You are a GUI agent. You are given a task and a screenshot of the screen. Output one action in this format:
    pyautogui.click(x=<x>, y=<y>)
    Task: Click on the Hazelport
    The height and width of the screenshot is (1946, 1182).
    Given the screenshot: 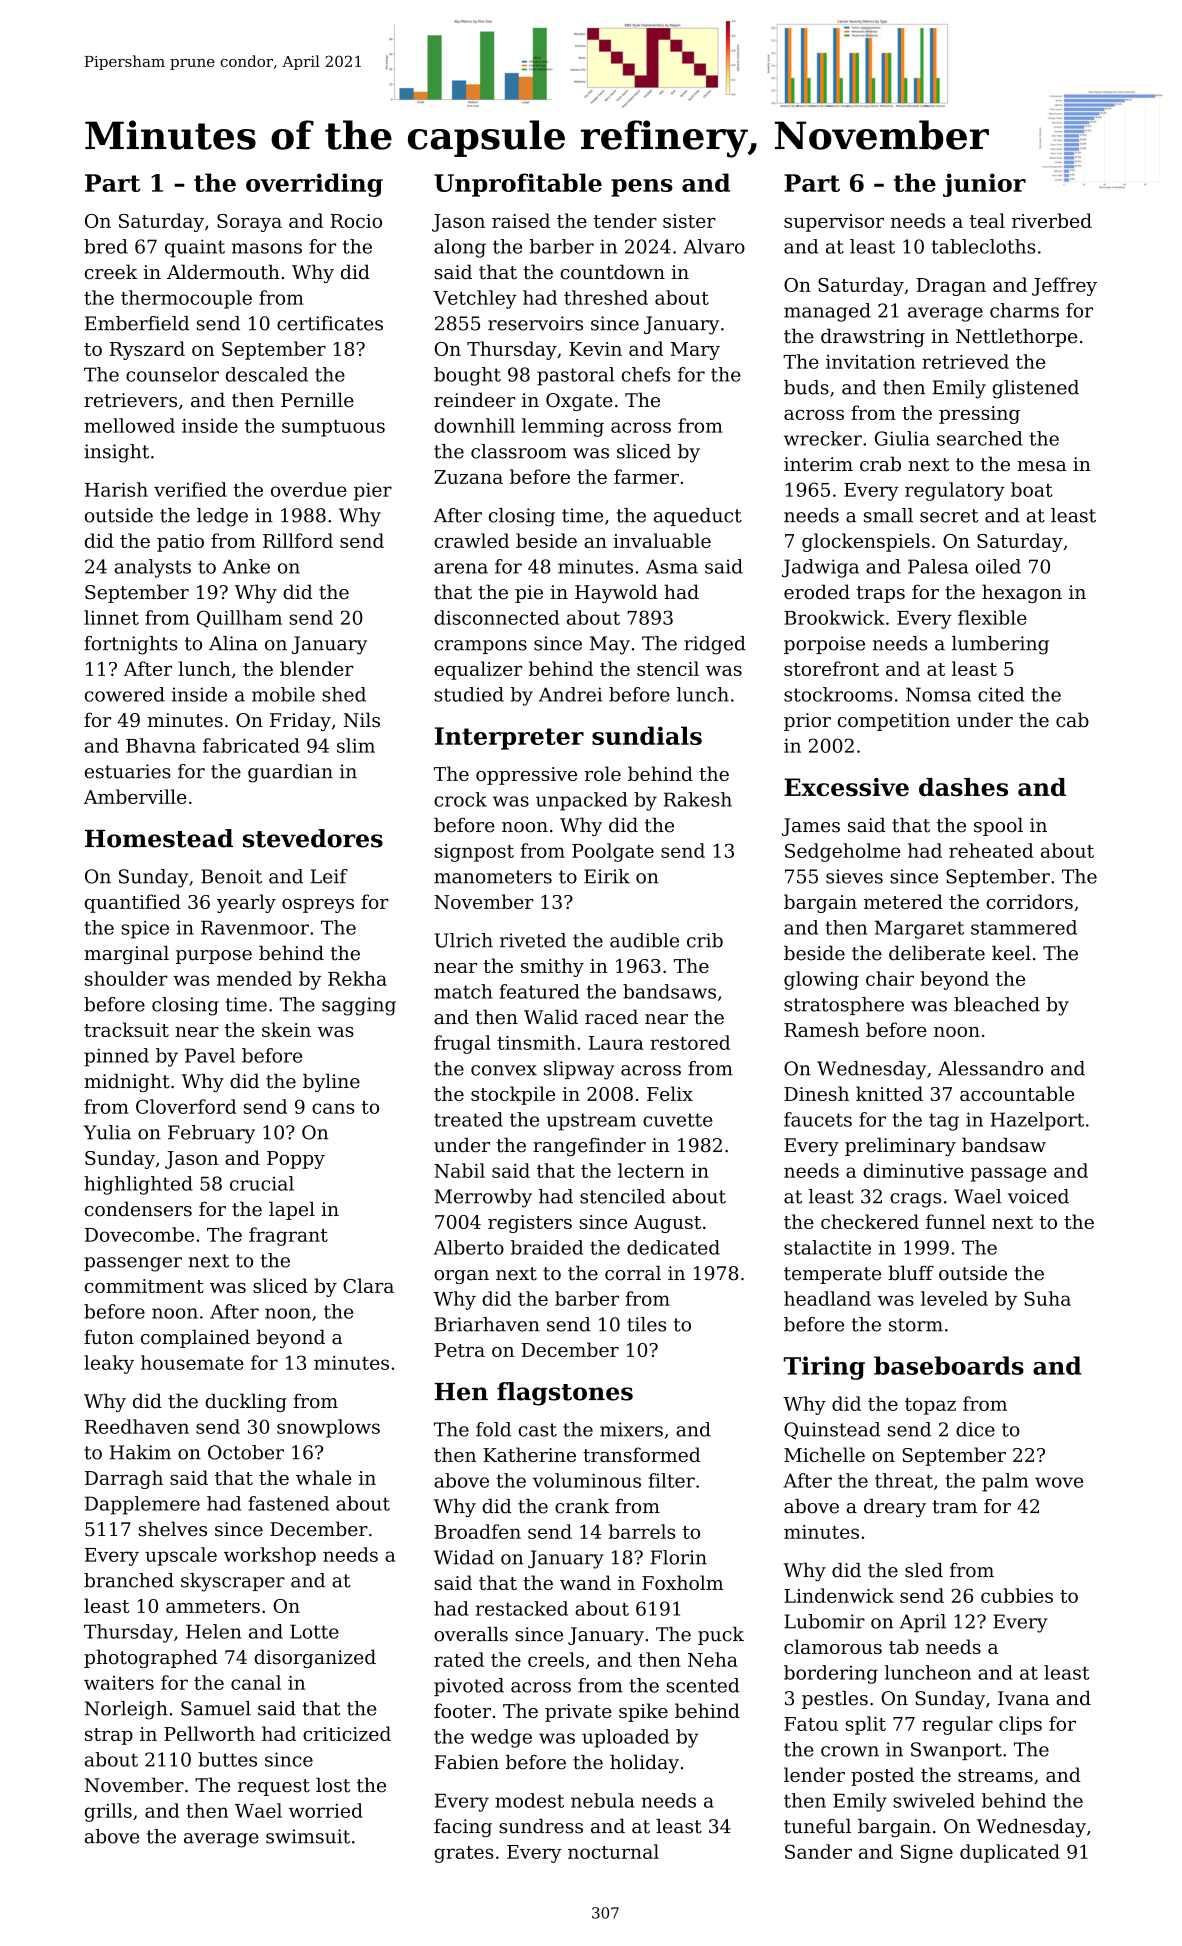 What is the action you would take?
    pyautogui.click(x=1037, y=1121)
